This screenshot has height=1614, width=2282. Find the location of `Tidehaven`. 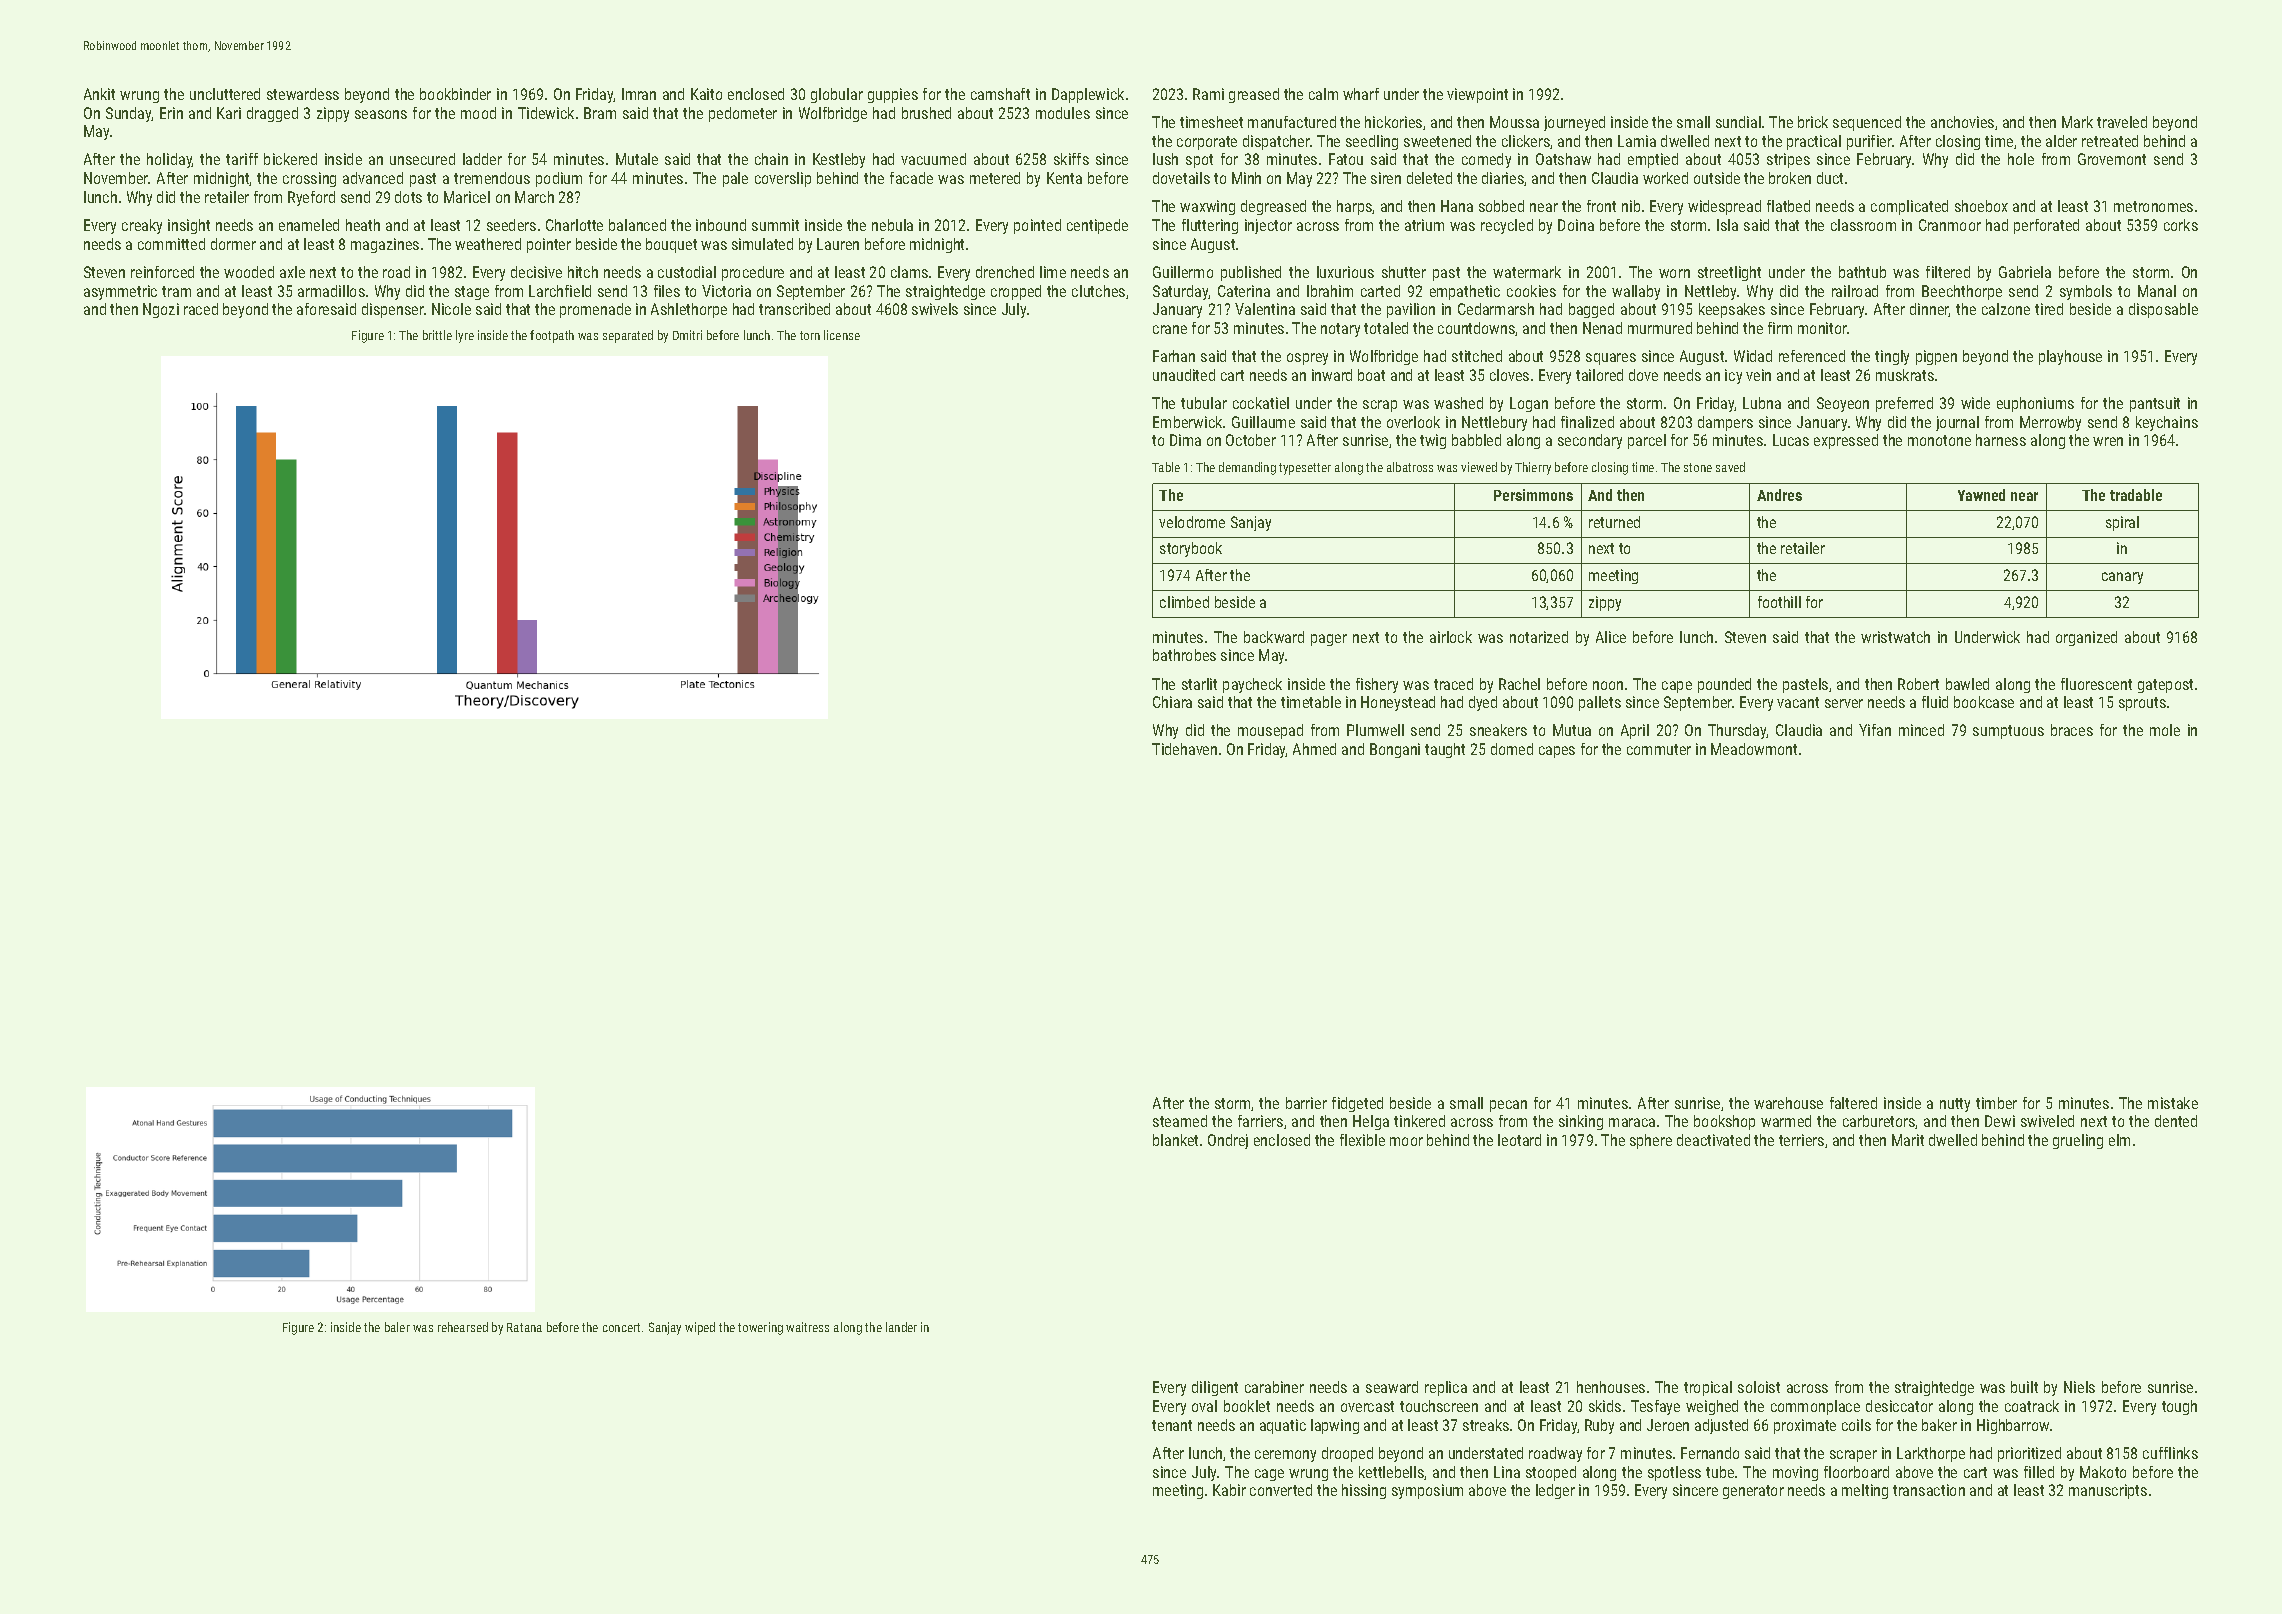

Tidehaven is located at coordinates (1184, 749).
